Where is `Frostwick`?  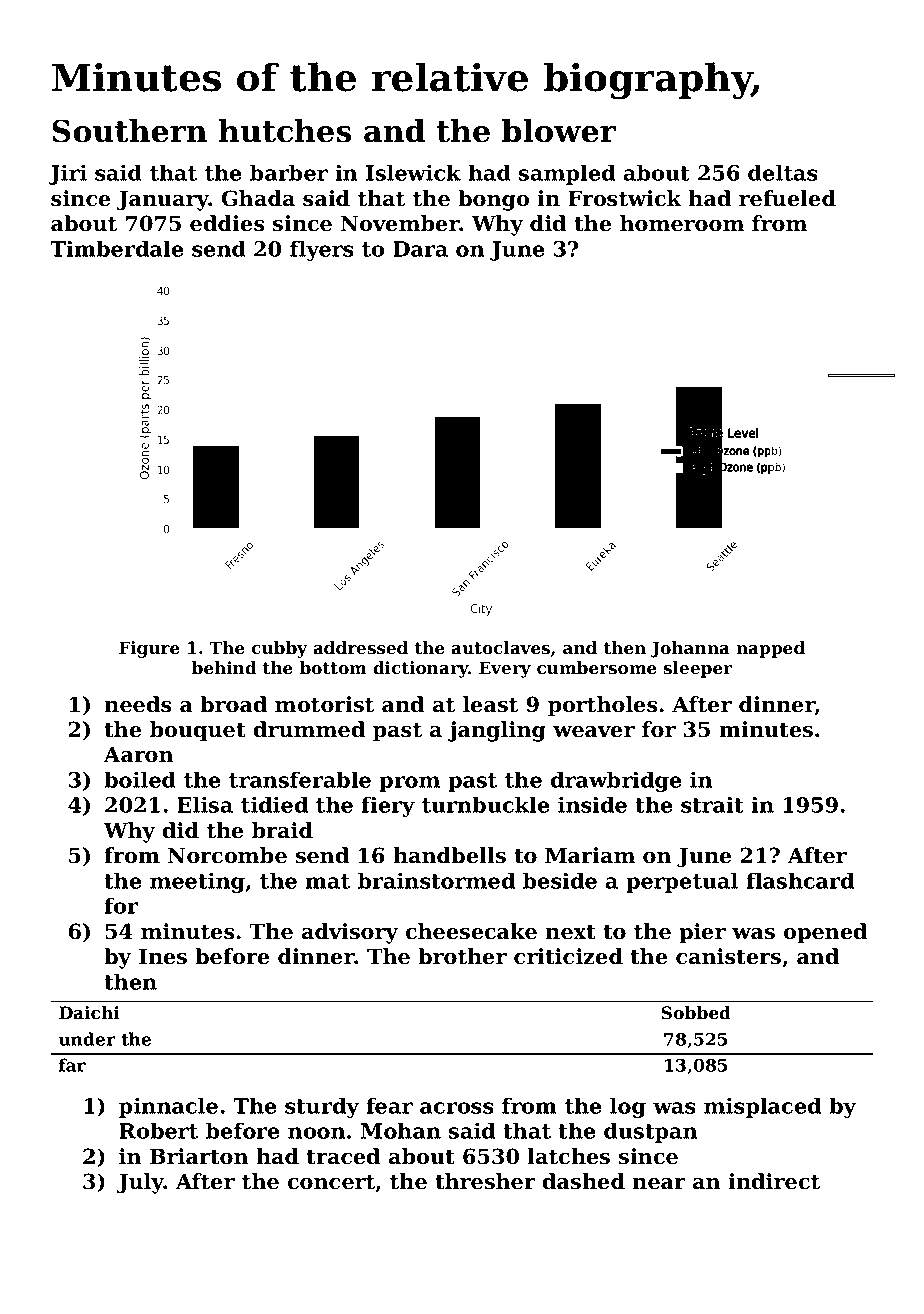 Frostwick is located at coordinates (625, 198).
